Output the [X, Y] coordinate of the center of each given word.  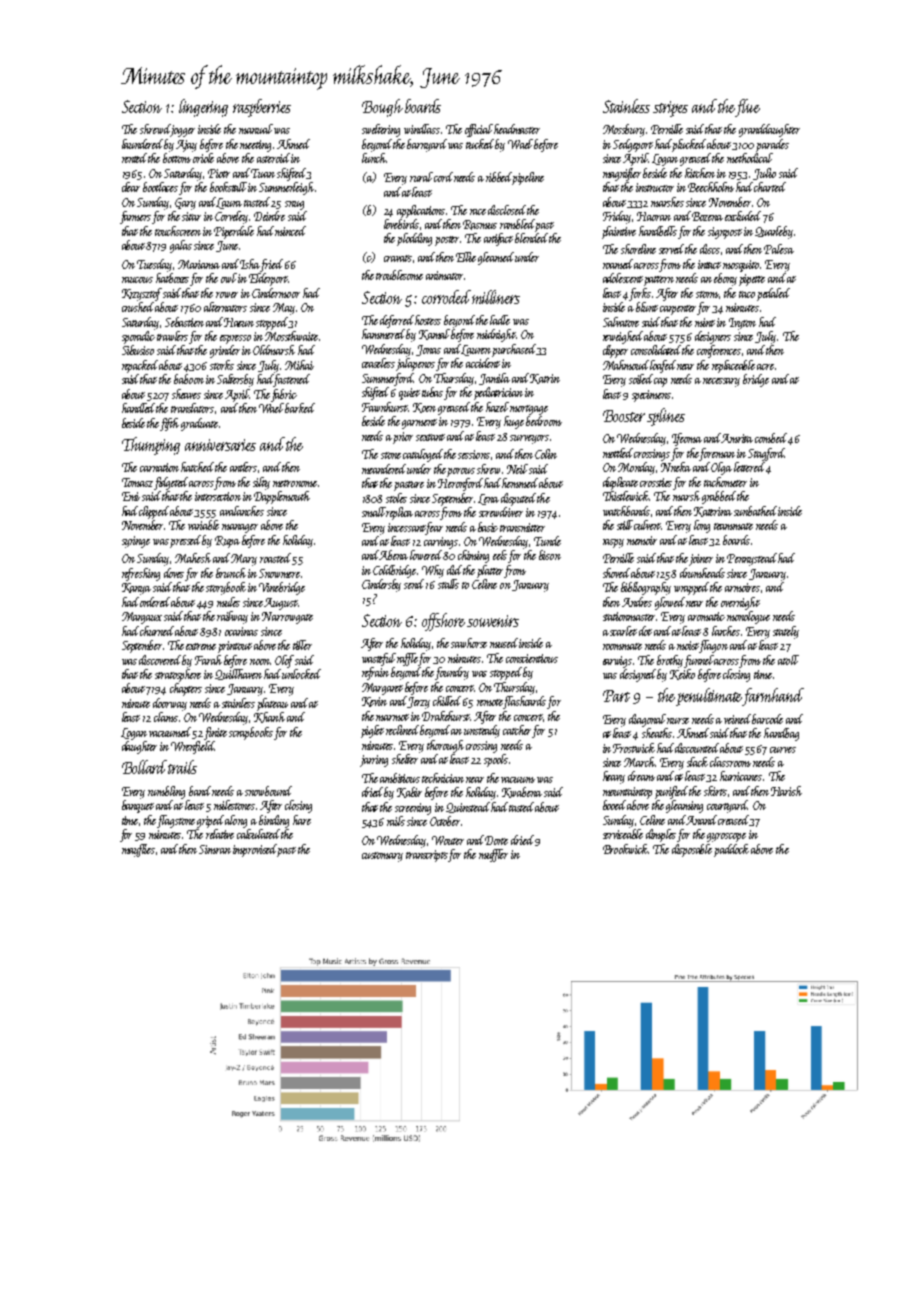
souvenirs [493, 621]
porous [461, 472]
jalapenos [415, 364]
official [479, 130]
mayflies [138, 850]
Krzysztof [142, 294]
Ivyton [742, 324]
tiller [302, 645]
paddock [731, 850]
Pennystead [752, 559]
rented [135, 158]
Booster [624, 416]
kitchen [700, 173]
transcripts [427, 856]
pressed [186, 541]
